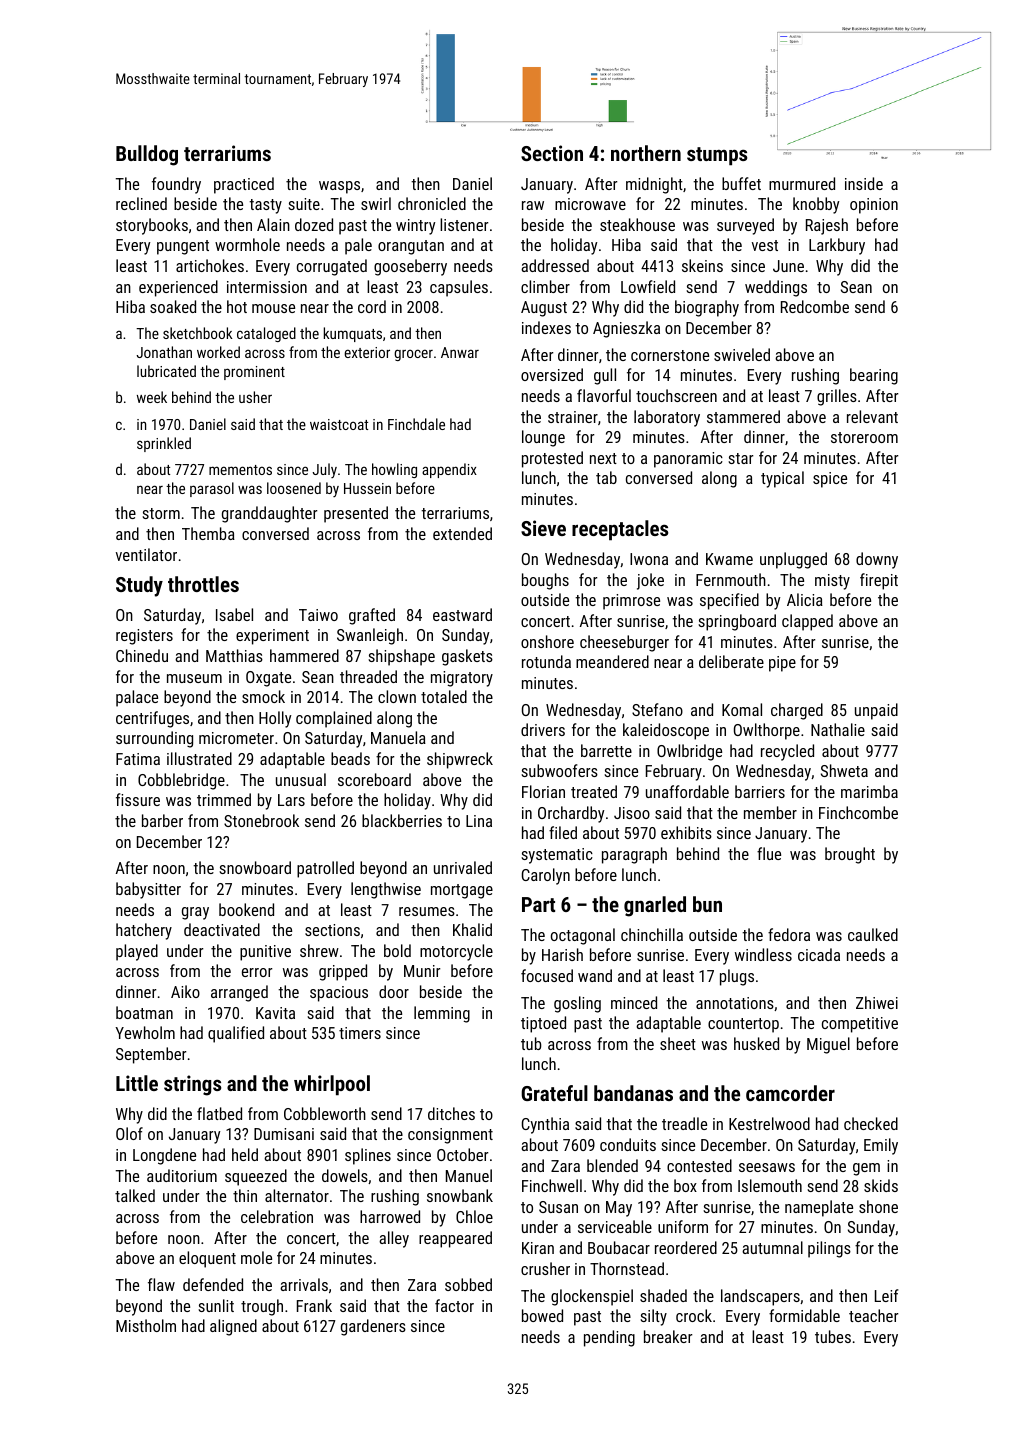  What do you see at coordinates (735, 1003) in the image?
I see `annotations` at bounding box center [735, 1003].
